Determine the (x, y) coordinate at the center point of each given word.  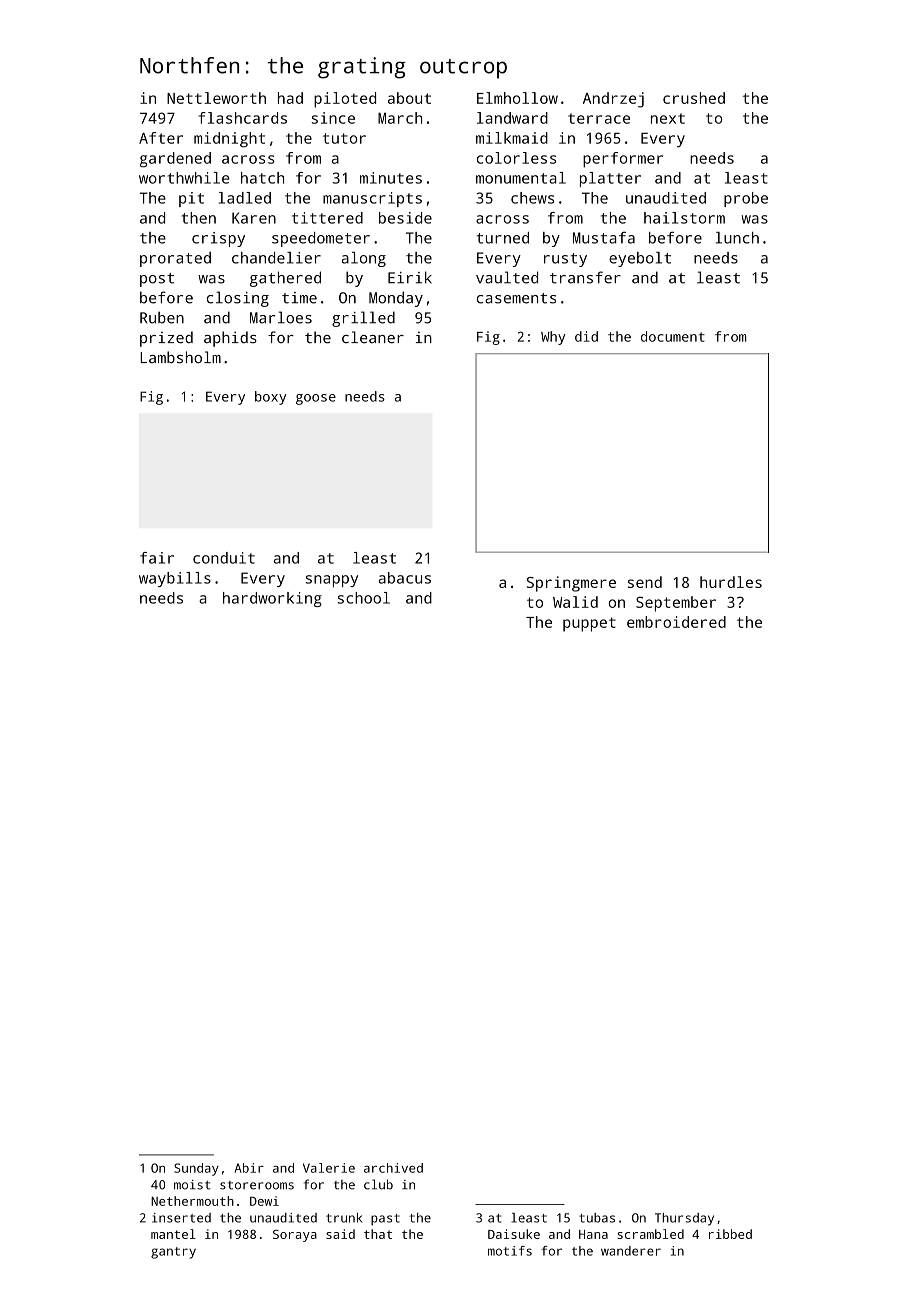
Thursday (684, 1219)
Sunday (196, 1169)
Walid (575, 602)
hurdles (731, 582)
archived (393, 1168)
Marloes (281, 317)
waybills (175, 579)
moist (192, 1185)
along (364, 259)
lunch (737, 238)
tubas (597, 1218)
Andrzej (613, 100)
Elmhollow (517, 98)
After (161, 138)
